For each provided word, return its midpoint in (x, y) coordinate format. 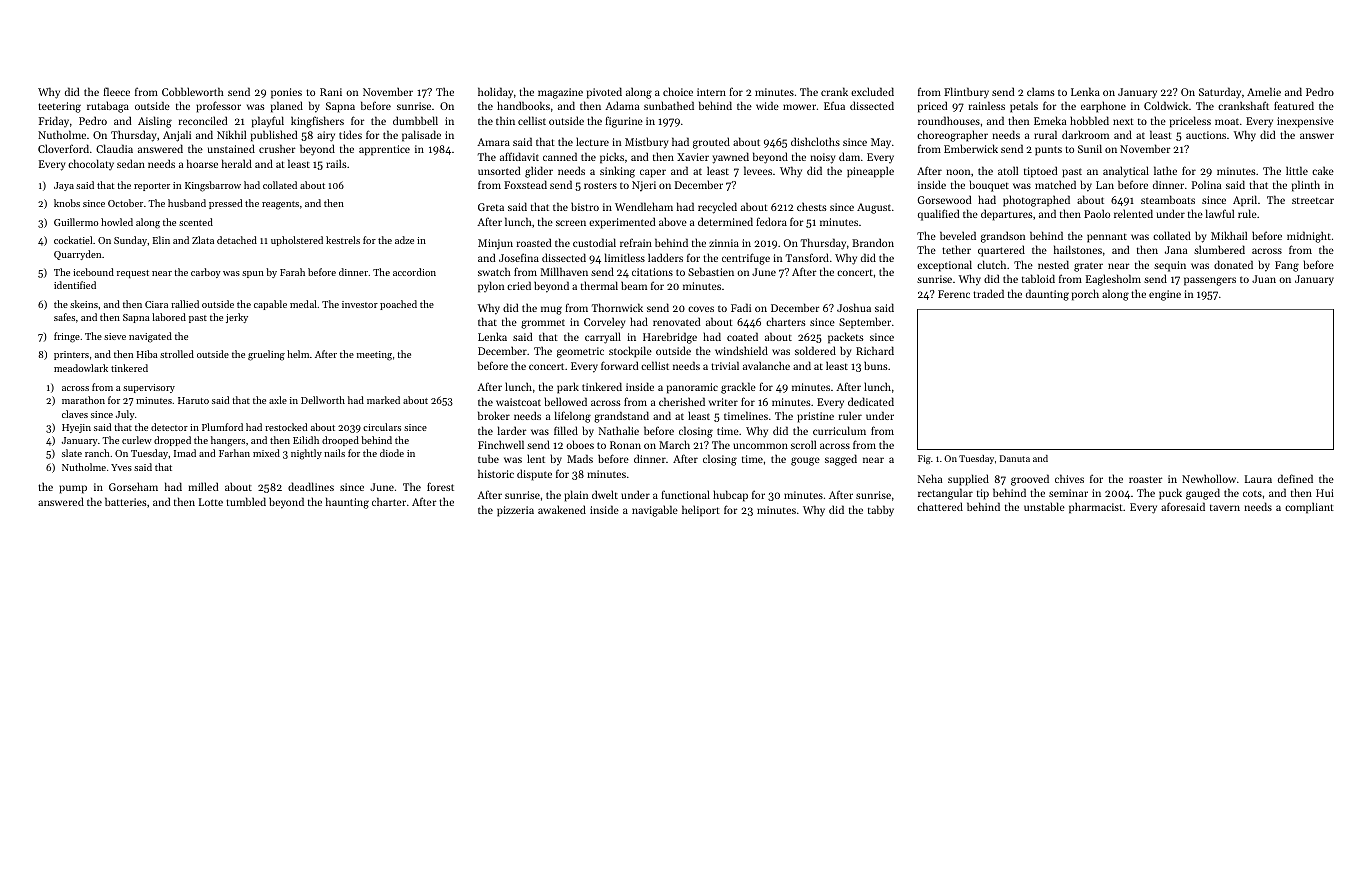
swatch (494, 271)
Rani (331, 92)
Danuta (1015, 458)
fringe (67, 337)
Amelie (1264, 91)
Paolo (1097, 213)
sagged (841, 460)
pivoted (604, 93)
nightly (306, 454)
